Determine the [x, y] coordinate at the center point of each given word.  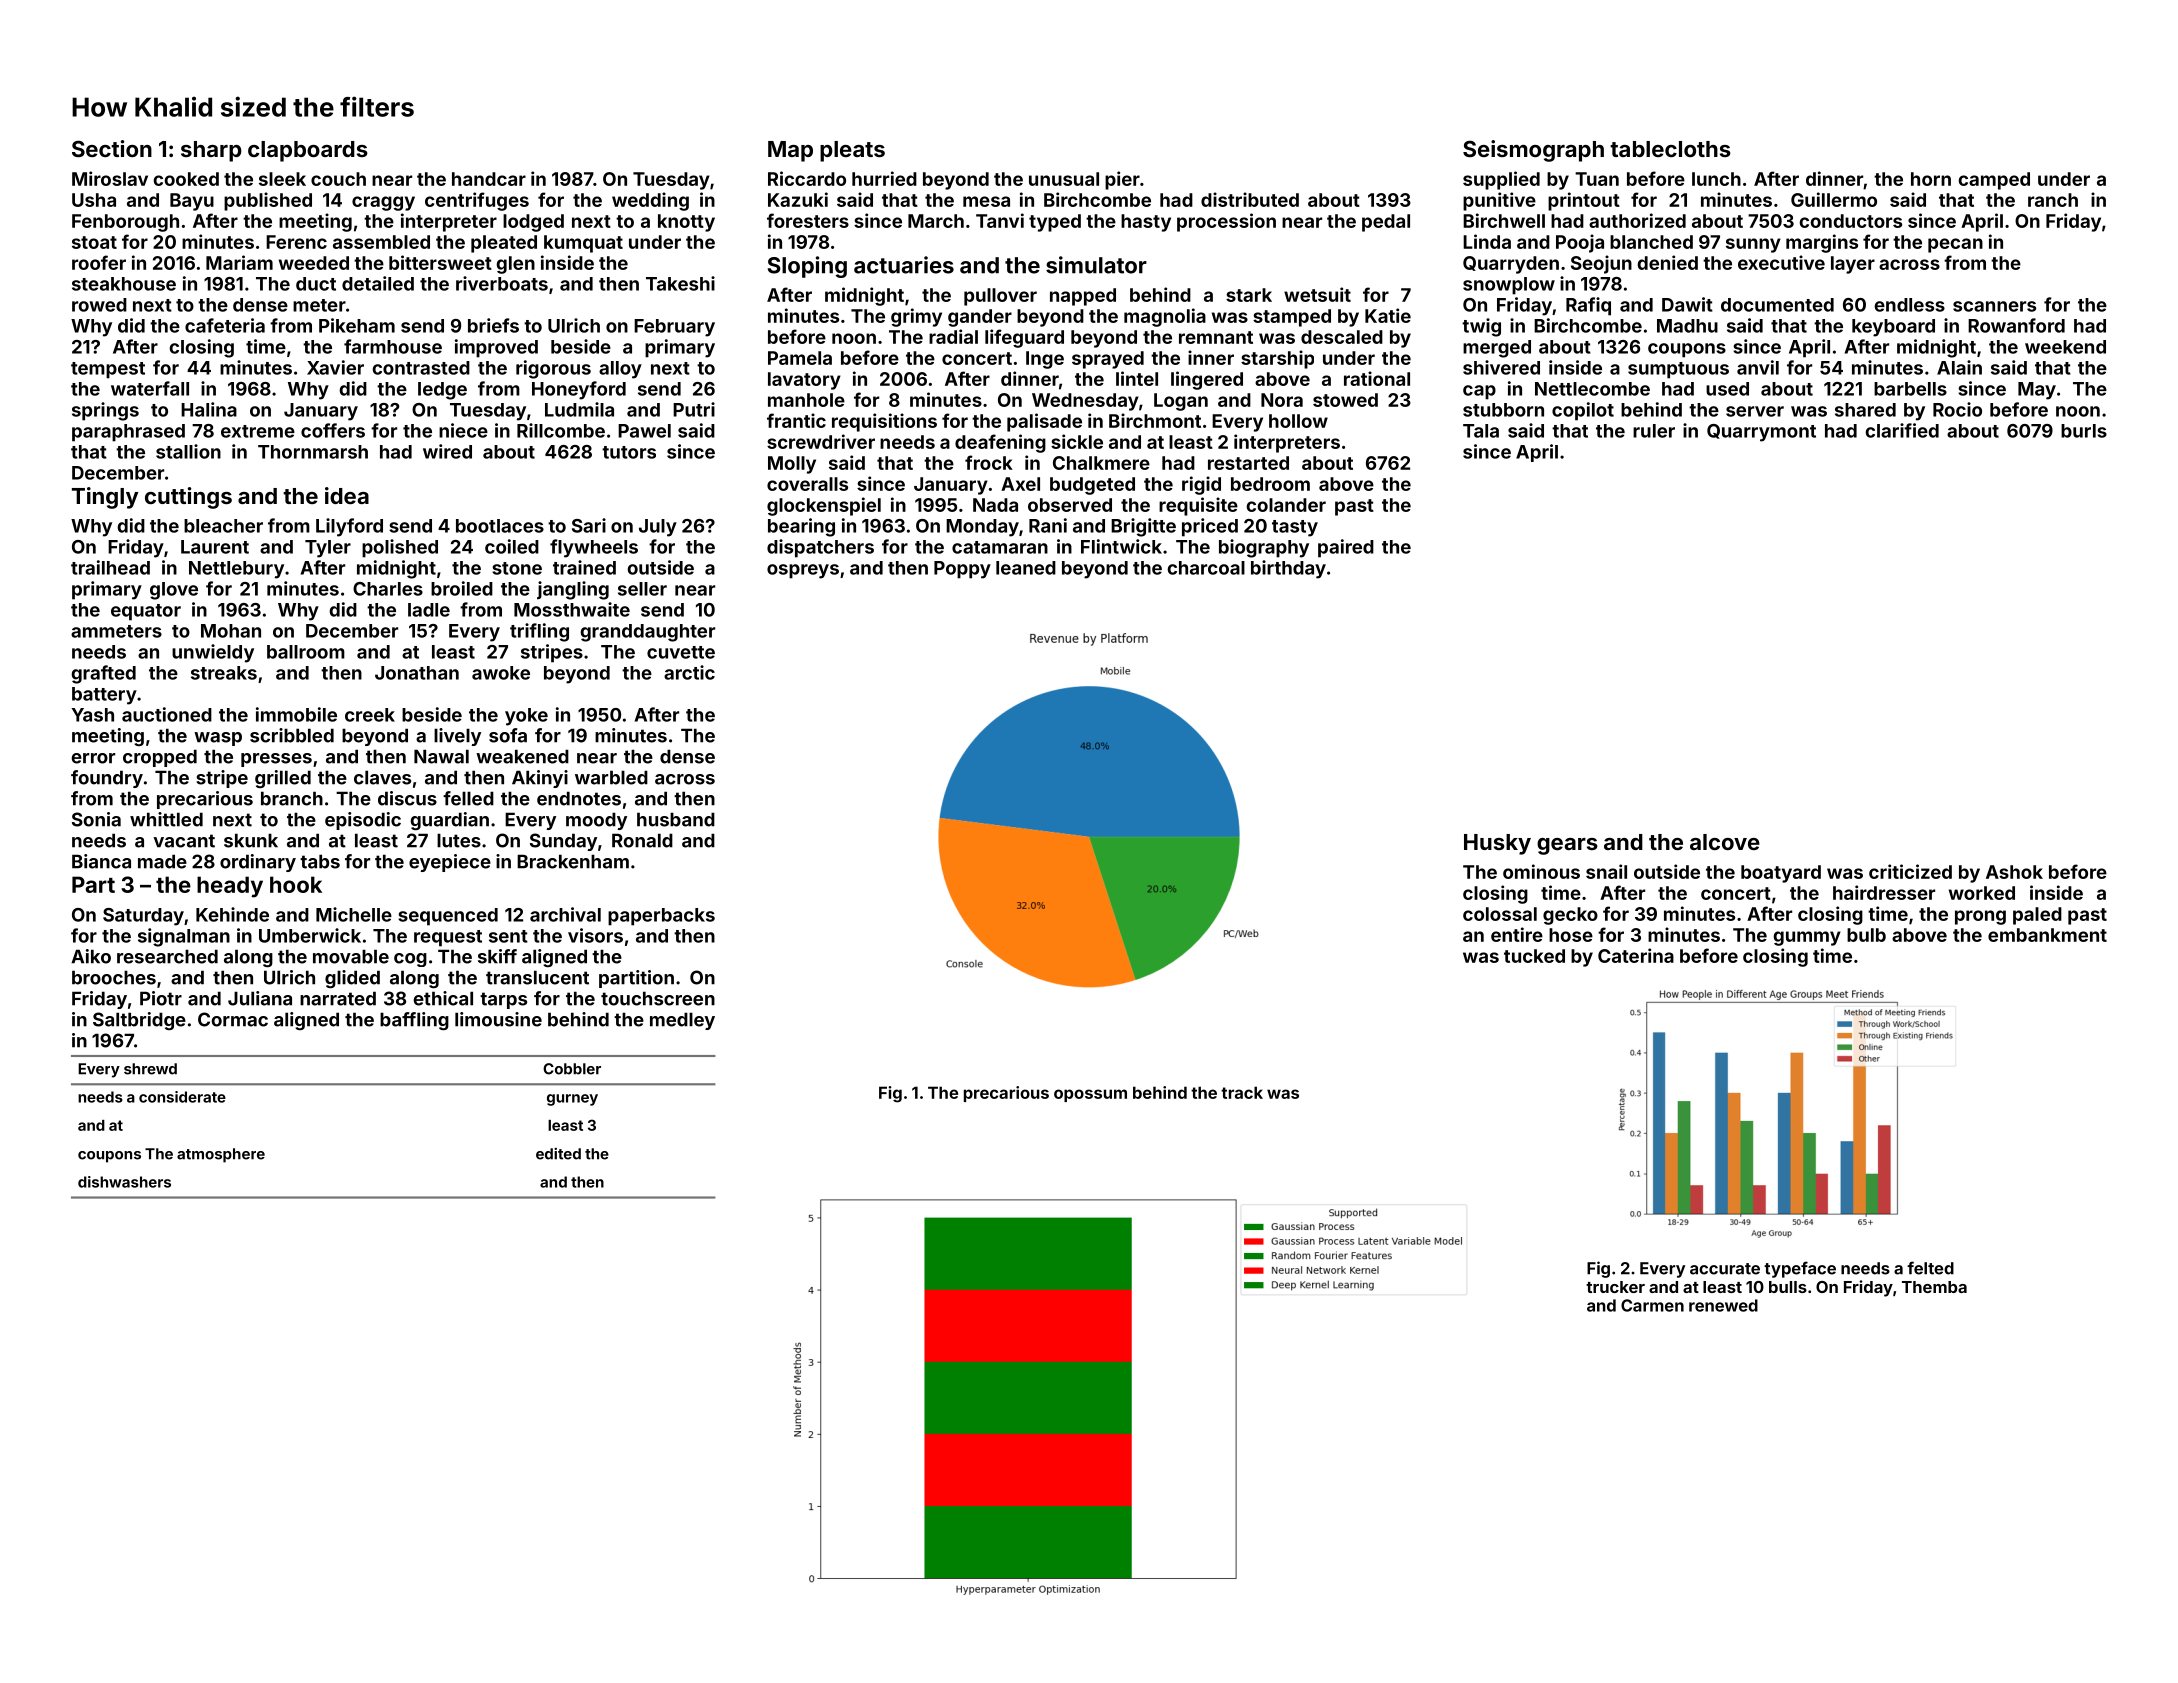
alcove [1725, 842]
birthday [1288, 569]
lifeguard [1024, 338]
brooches [114, 977]
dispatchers [820, 548]
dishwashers [124, 1182]
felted [1930, 1268]
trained [584, 567]
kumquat [583, 244]
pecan [1955, 245]
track [1242, 1092]
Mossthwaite [572, 609]
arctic [689, 672]
